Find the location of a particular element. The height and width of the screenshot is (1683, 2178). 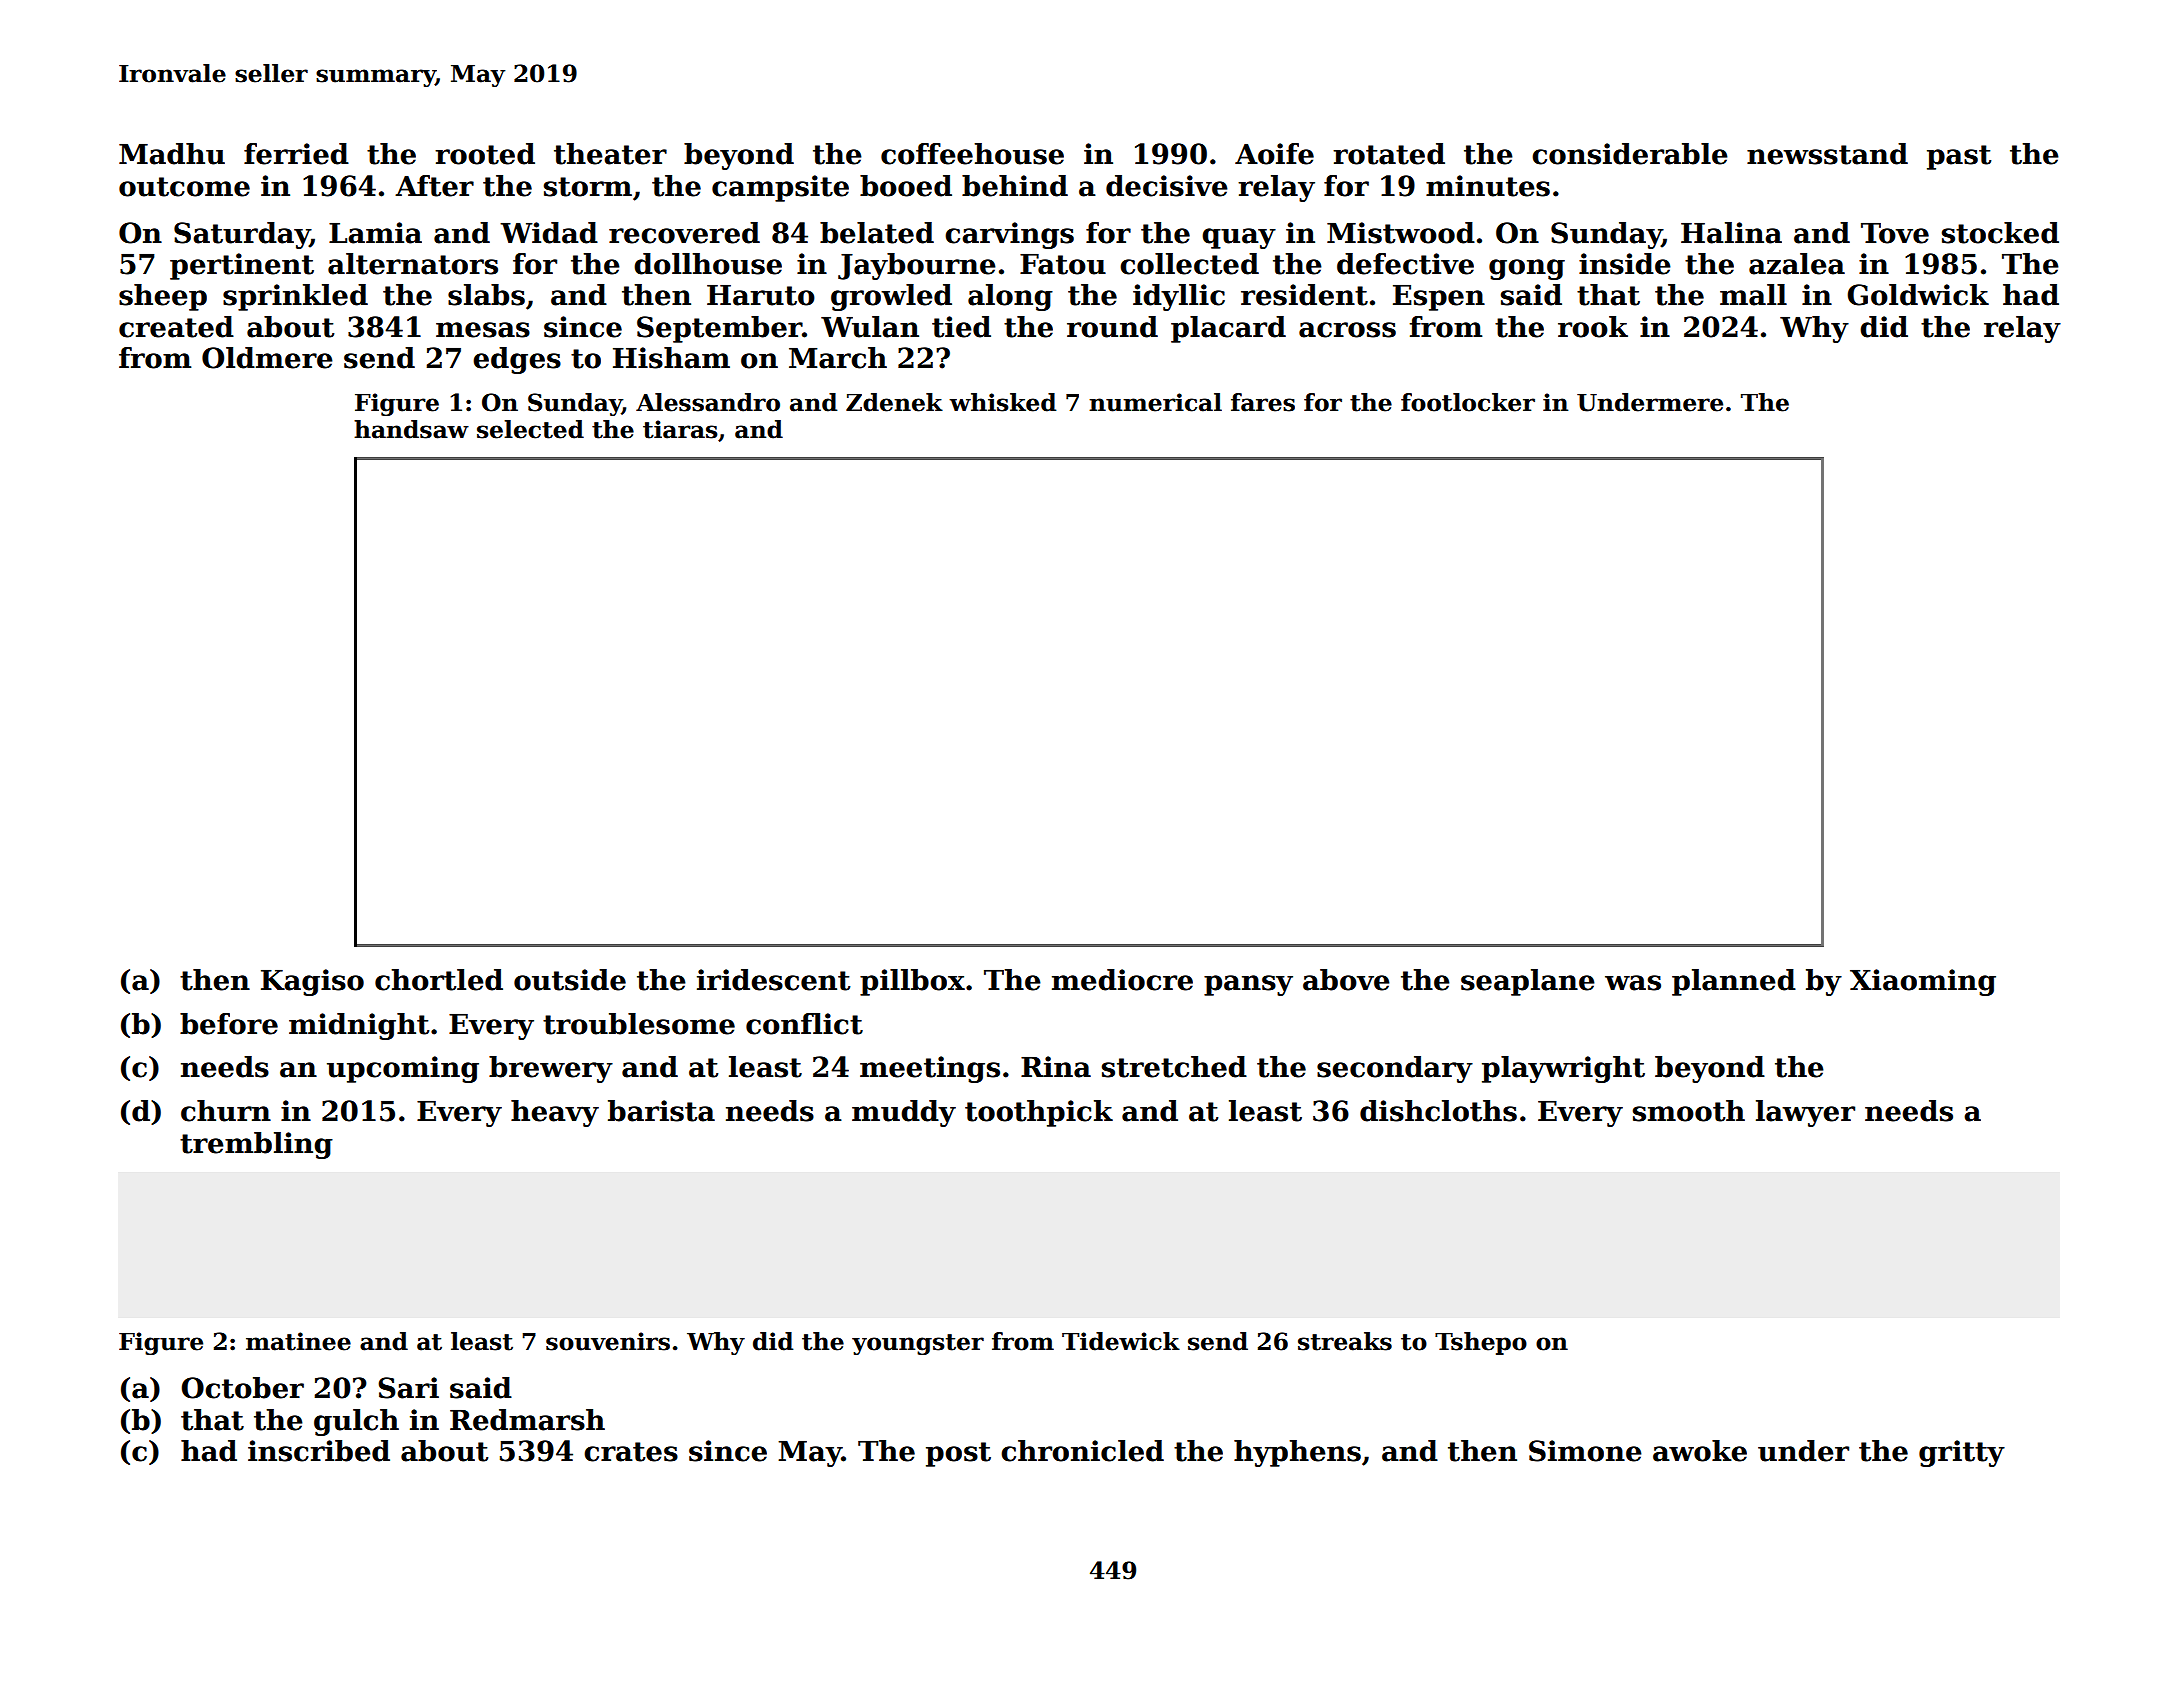

Tshepo is located at coordinates (1481, 1343).
